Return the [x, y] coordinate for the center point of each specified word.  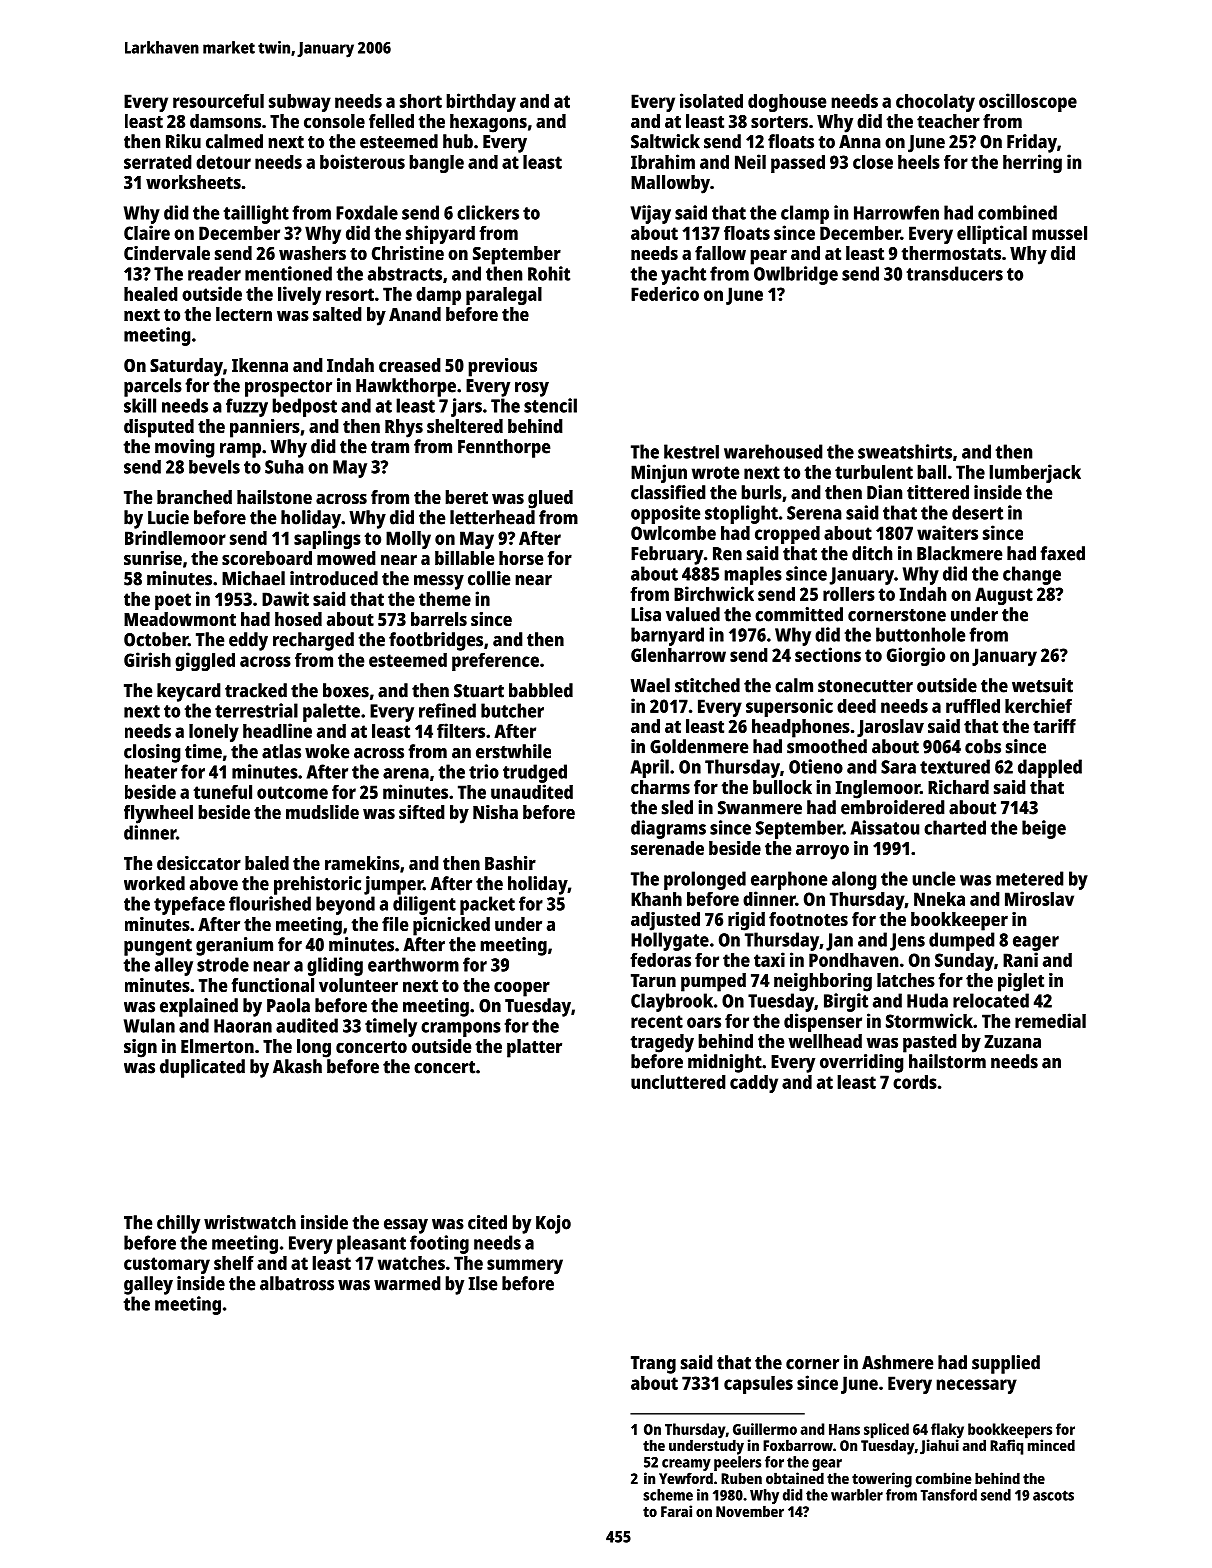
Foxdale [367, 212]
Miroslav [1039, 898]
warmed [407, 1283]
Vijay [651, 214]
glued [550, 499]
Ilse [483, 1283]
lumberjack [1035, 473]
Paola [288, 1005]
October [156, 639]
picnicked [451, 926]
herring [1032, 163]
